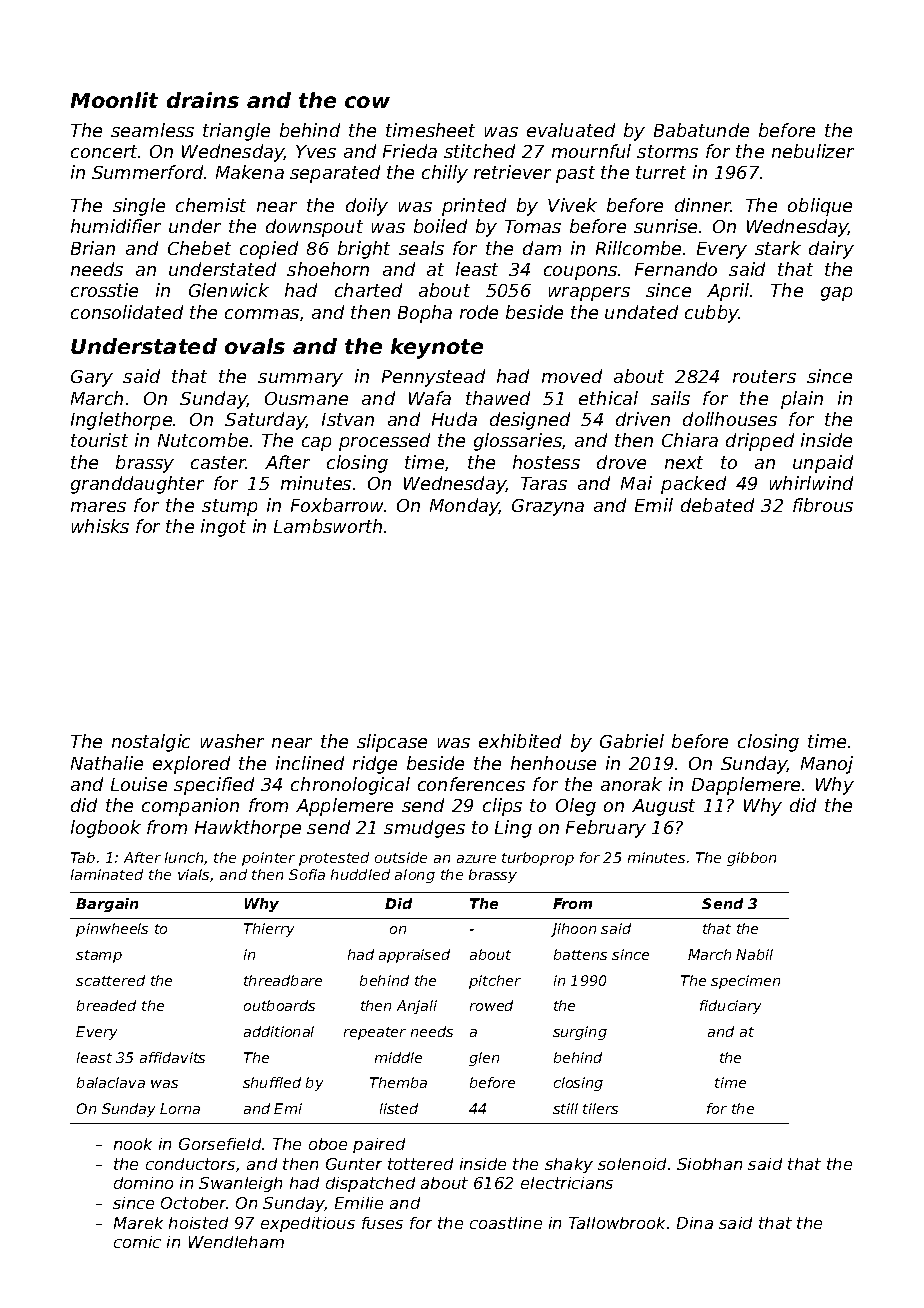 This screenshot has width=924, height=1308. Describe the element at coordinates (520, 741) in the screenshot. I see `exhibited` at that location.
